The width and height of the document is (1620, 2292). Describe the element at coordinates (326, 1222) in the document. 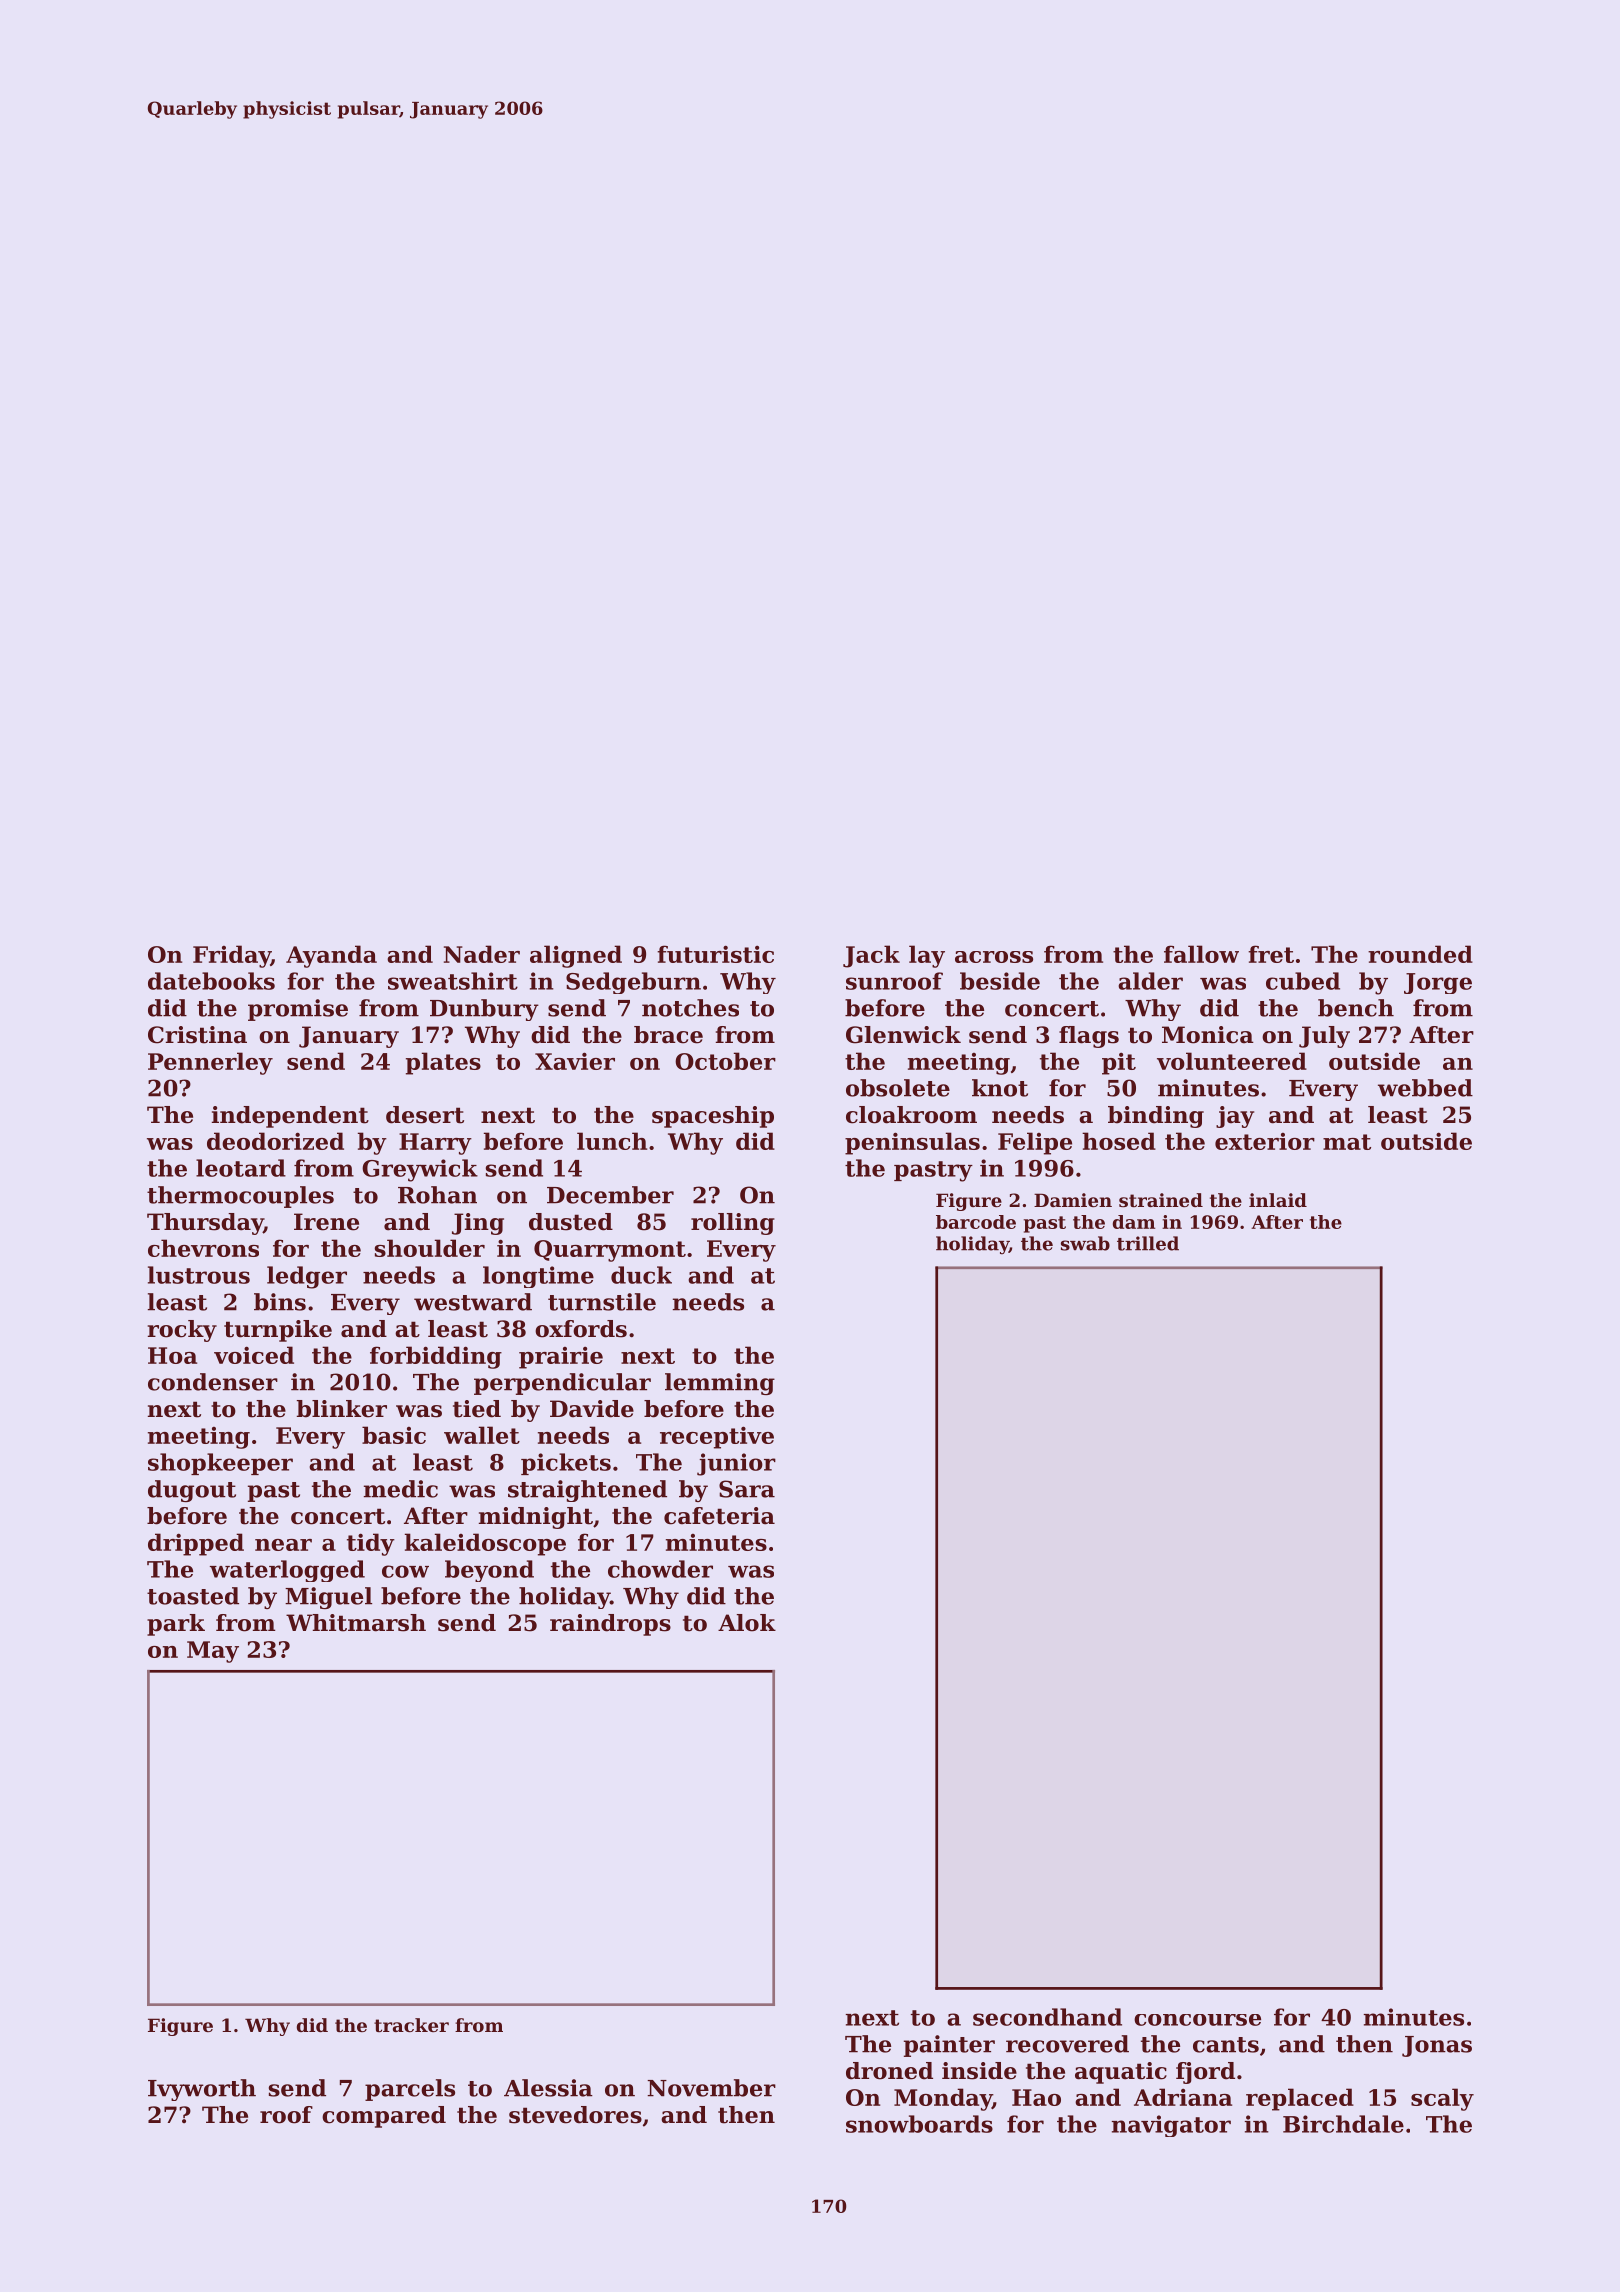

I see `Irene` at that location.
